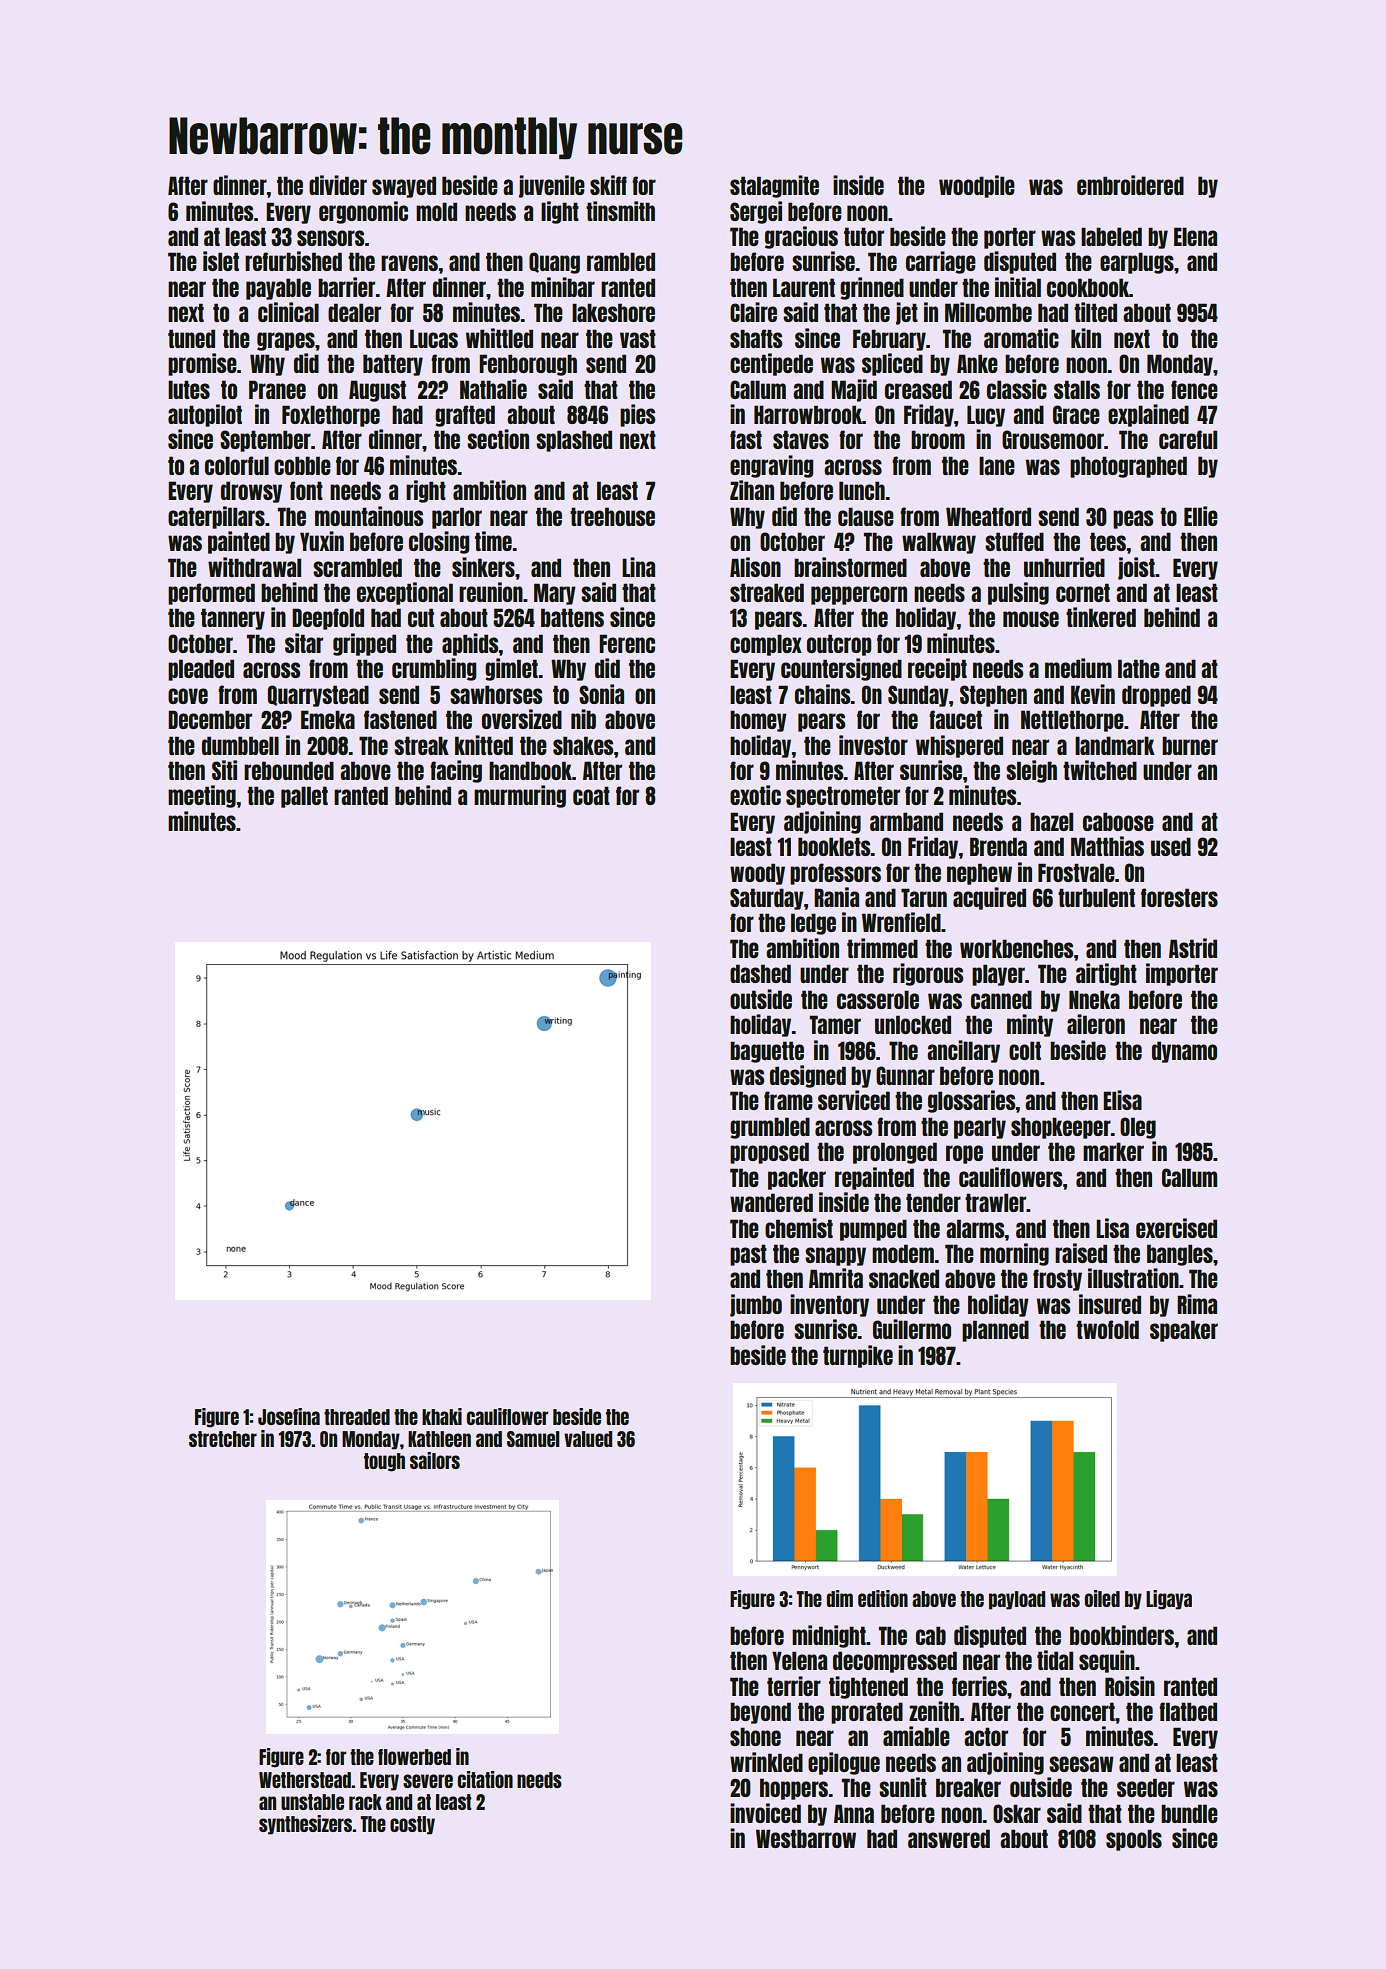  Describe the element at coordinates (305, 1780) in the image. I see `Wetherstead` at that location.
